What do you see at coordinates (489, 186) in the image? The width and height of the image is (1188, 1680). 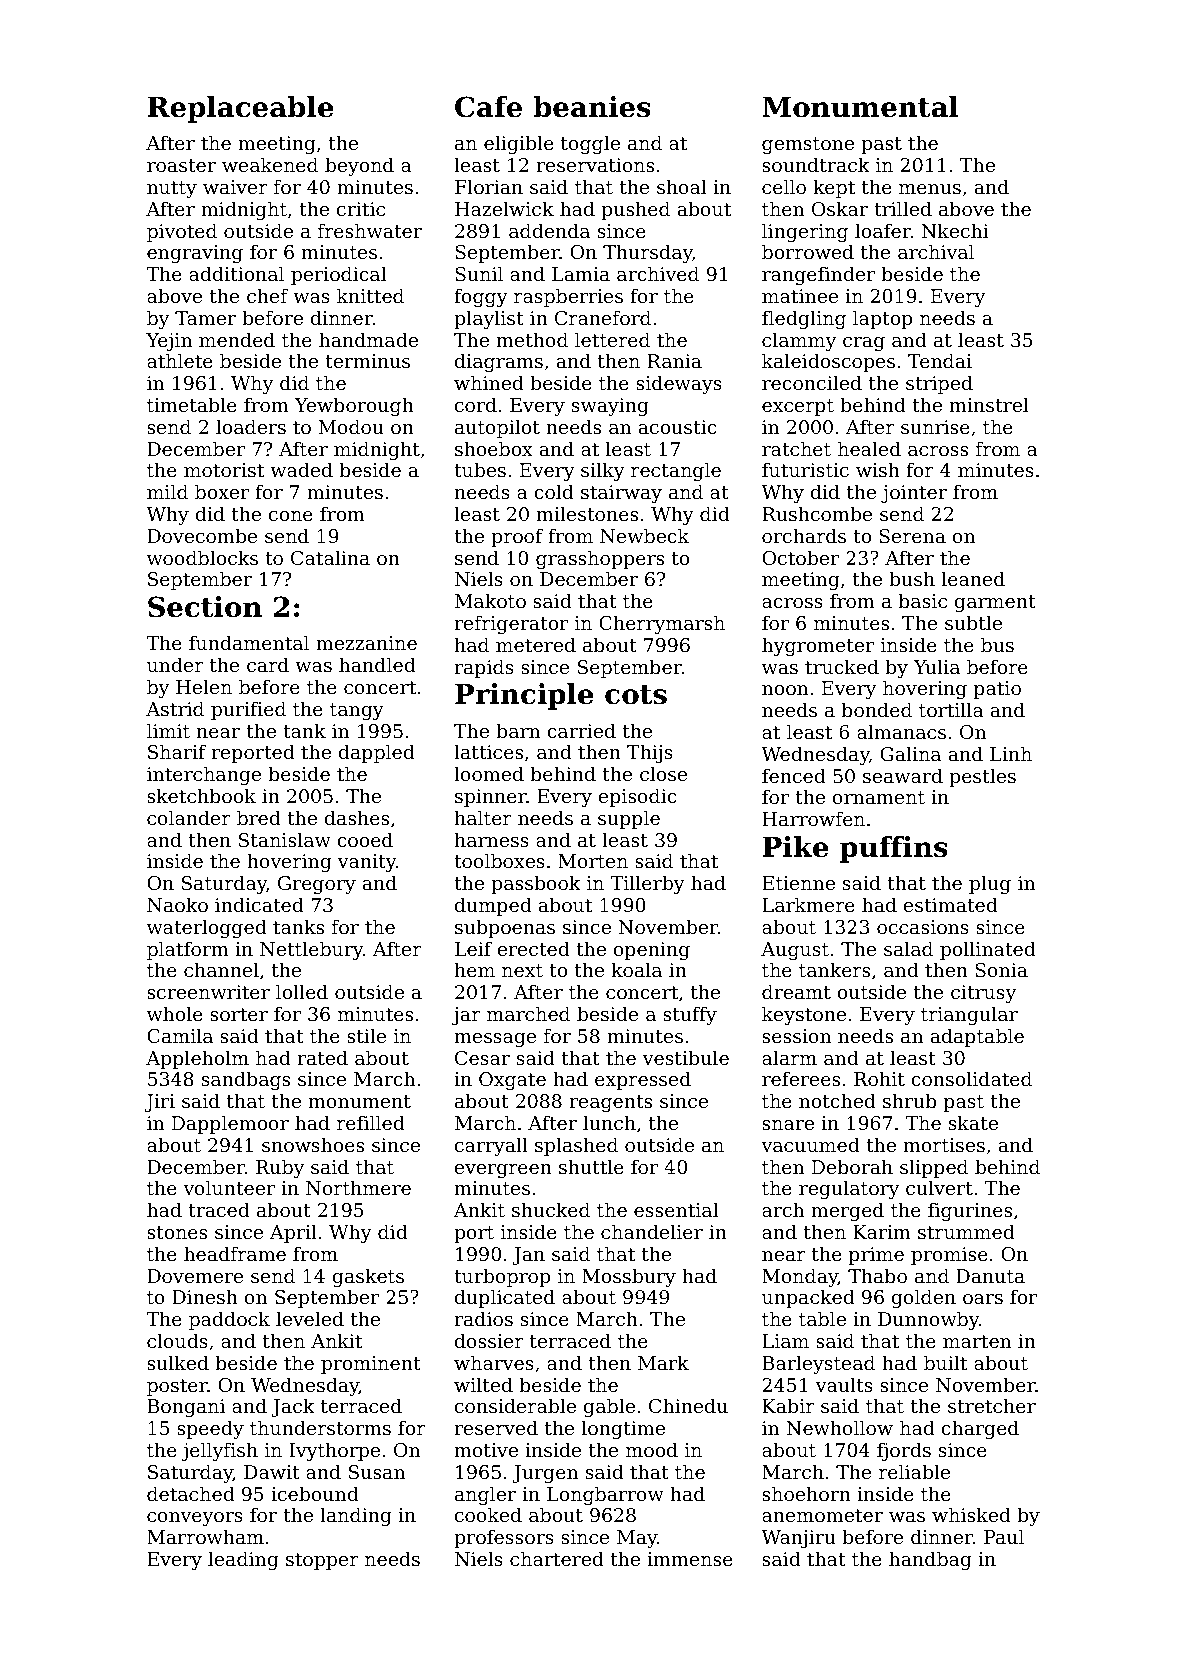 I see `Florian` at bounding box center [489, 186].
